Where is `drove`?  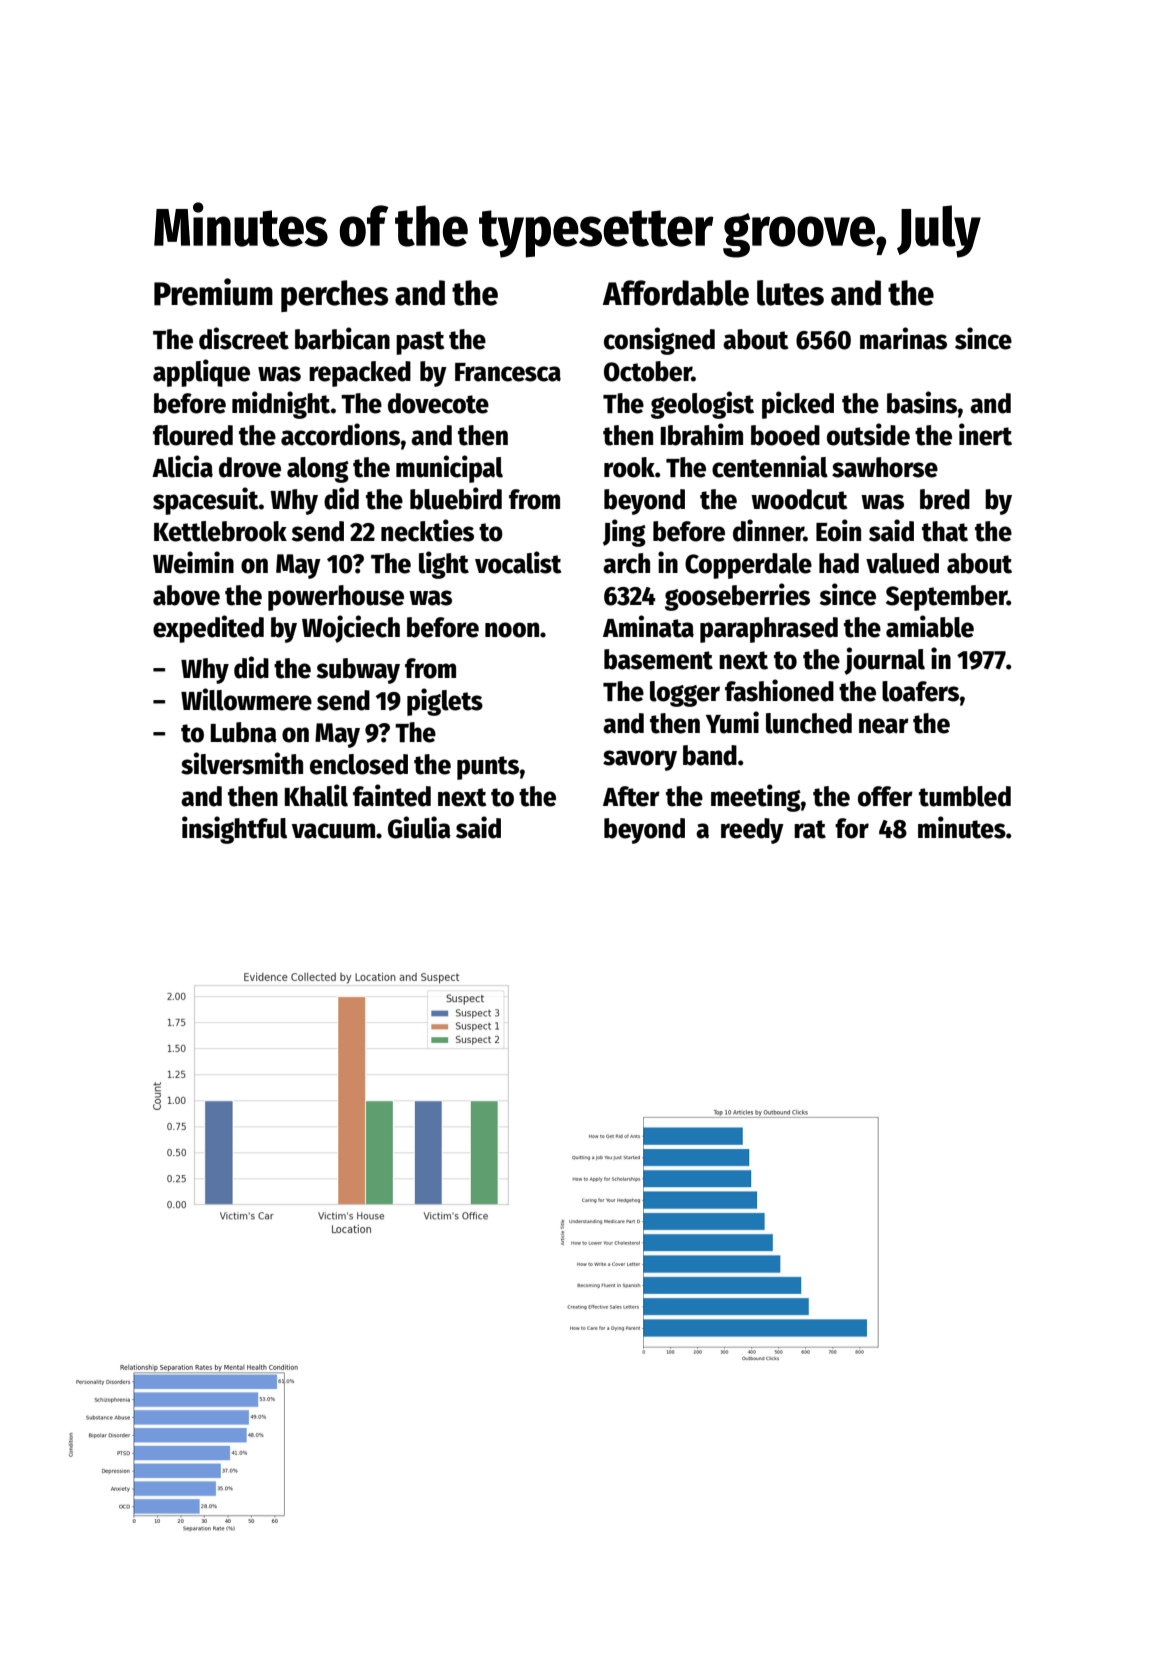 drove is located at coordinates (250, 467).
